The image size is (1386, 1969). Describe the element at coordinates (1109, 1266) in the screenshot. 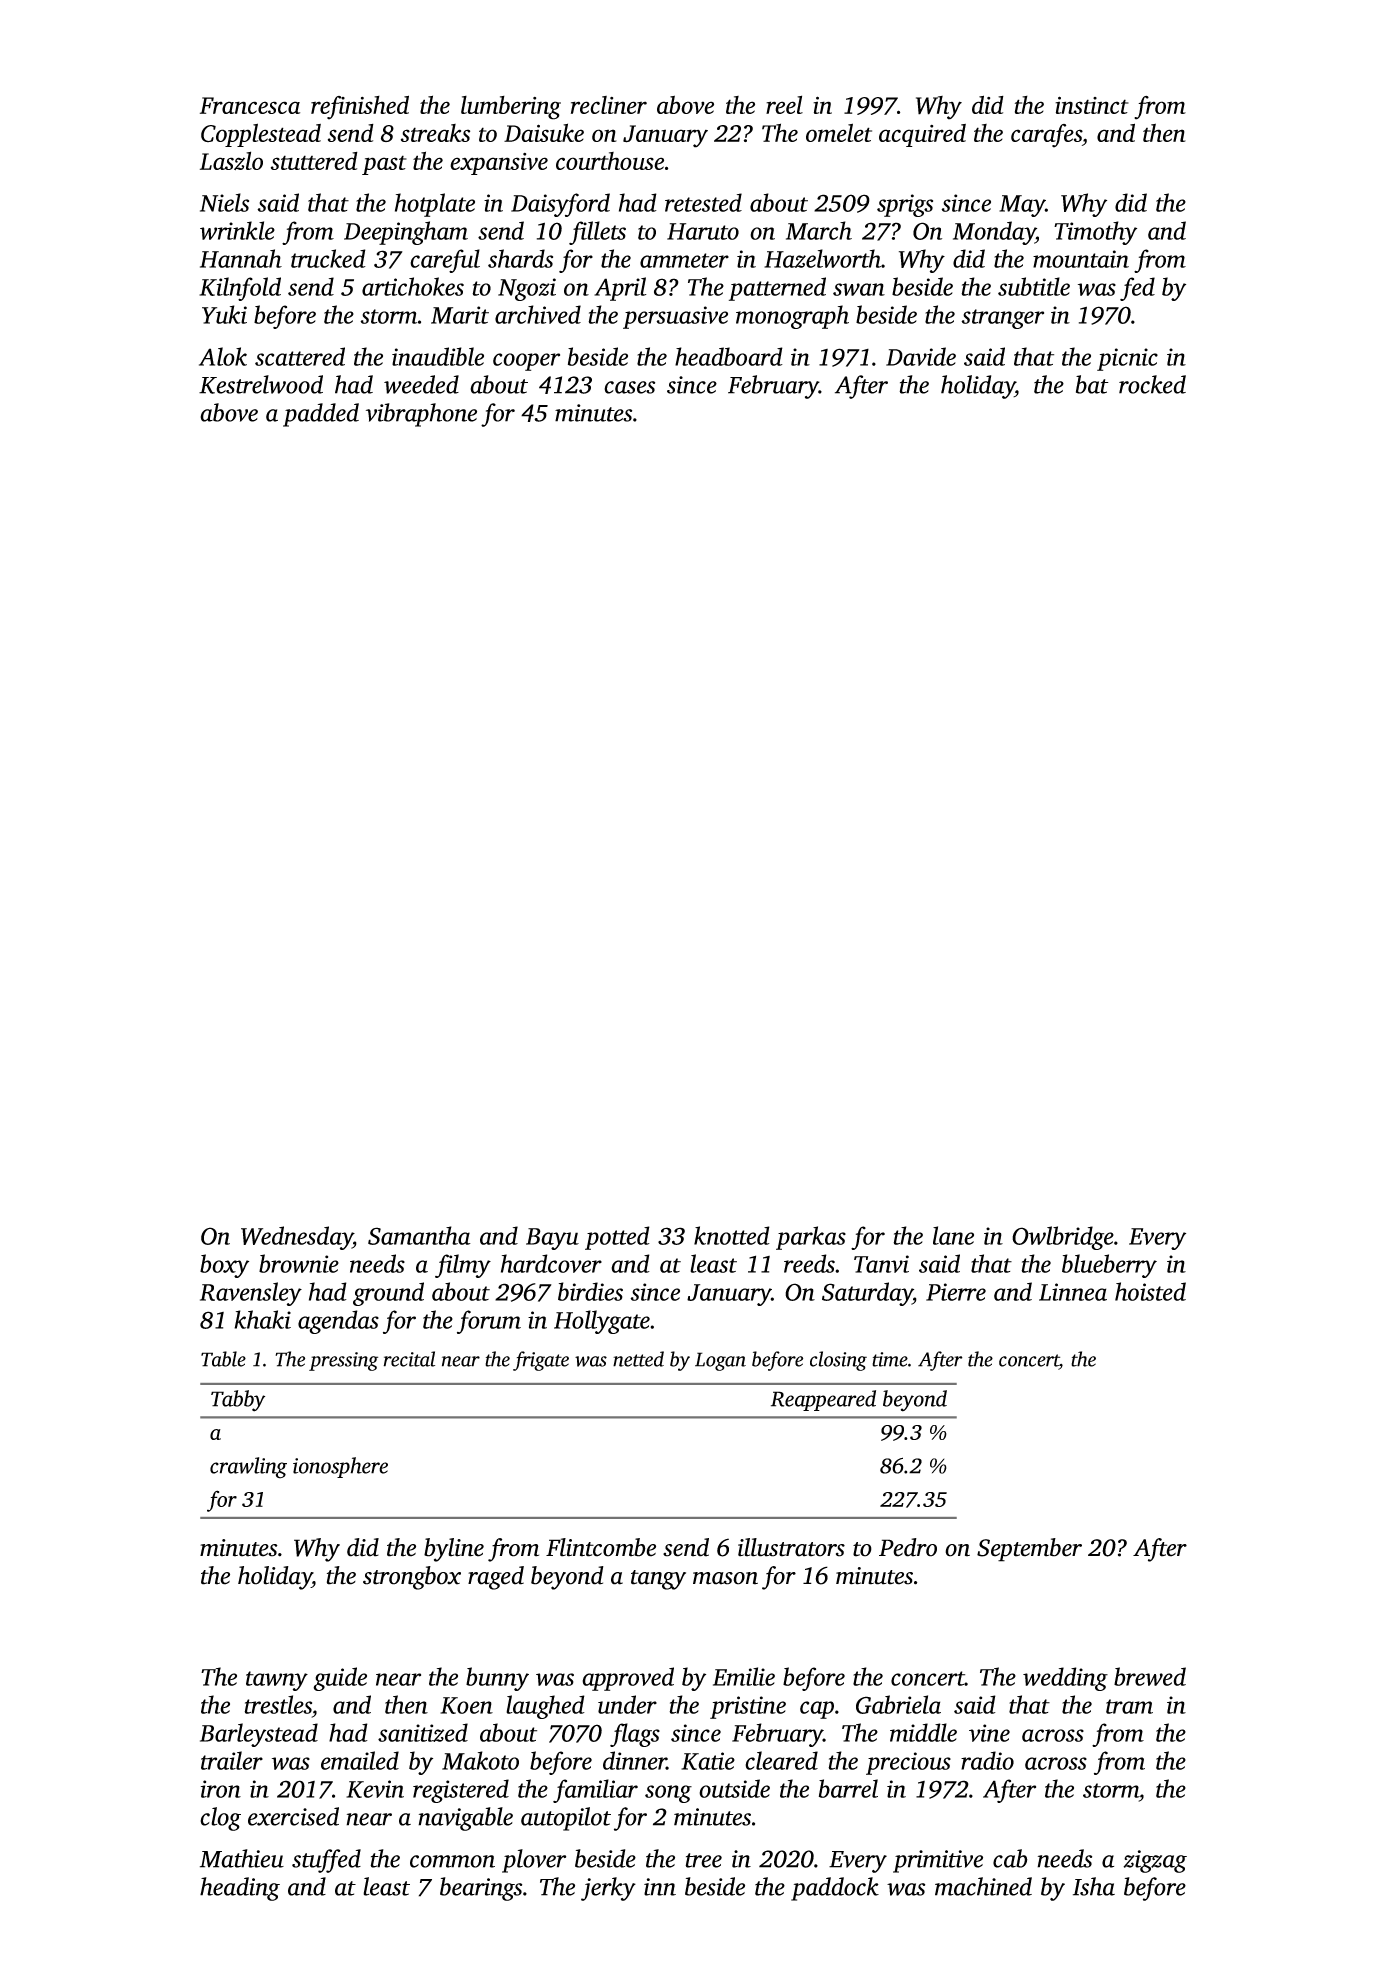

I see `blueberry` at that location.
